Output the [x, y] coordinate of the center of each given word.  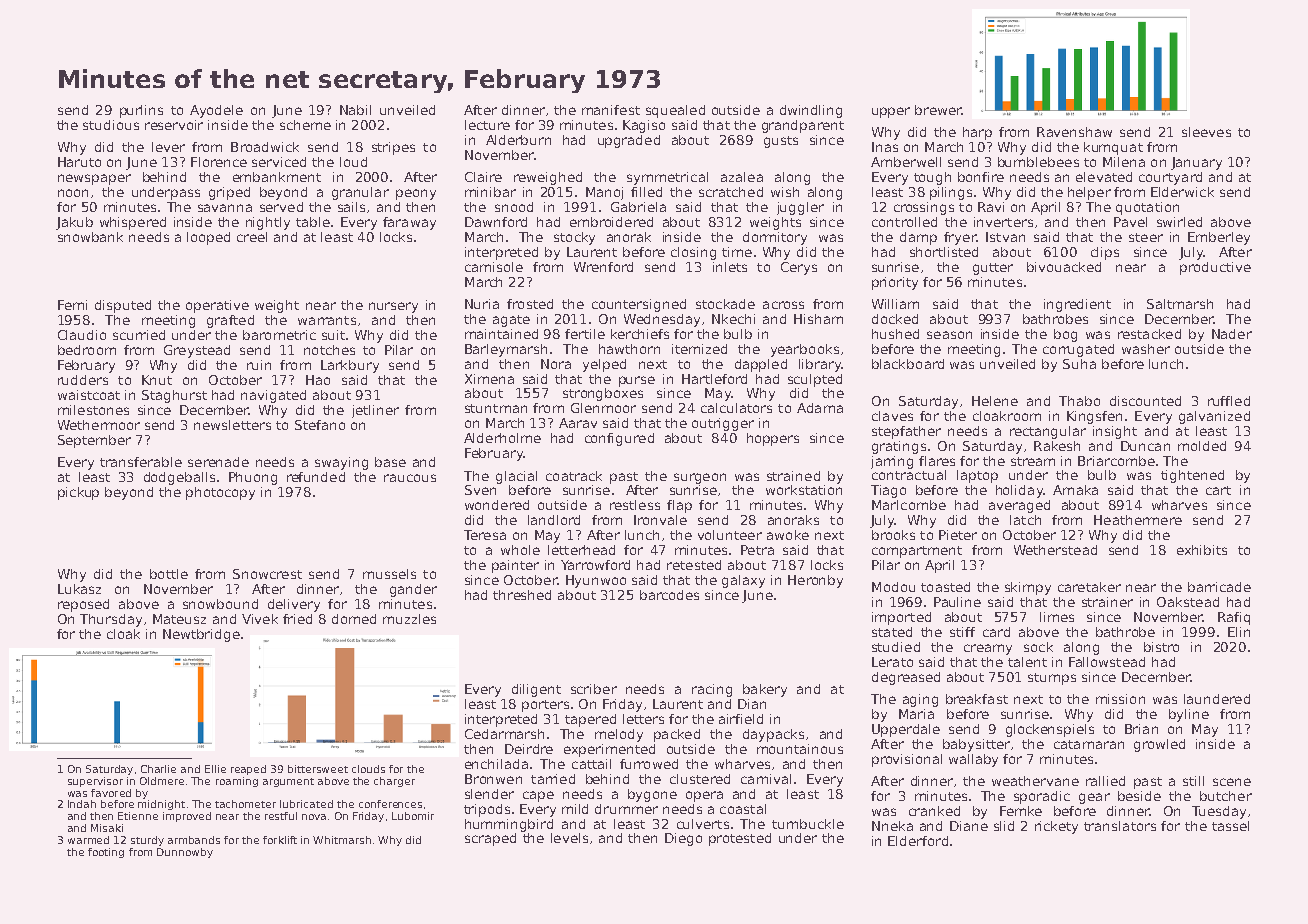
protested [740, 839]
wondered [497, 505]
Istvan [1005, 237]
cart [1218, 490]
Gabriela [638, 207]
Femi [72, 305]
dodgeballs [179, 478]
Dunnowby [185, 853]
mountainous [800, 749]
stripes [393, 148]
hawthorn [629, 349]
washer [1146, 349]
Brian [1141, 729]
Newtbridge [201, 635]
